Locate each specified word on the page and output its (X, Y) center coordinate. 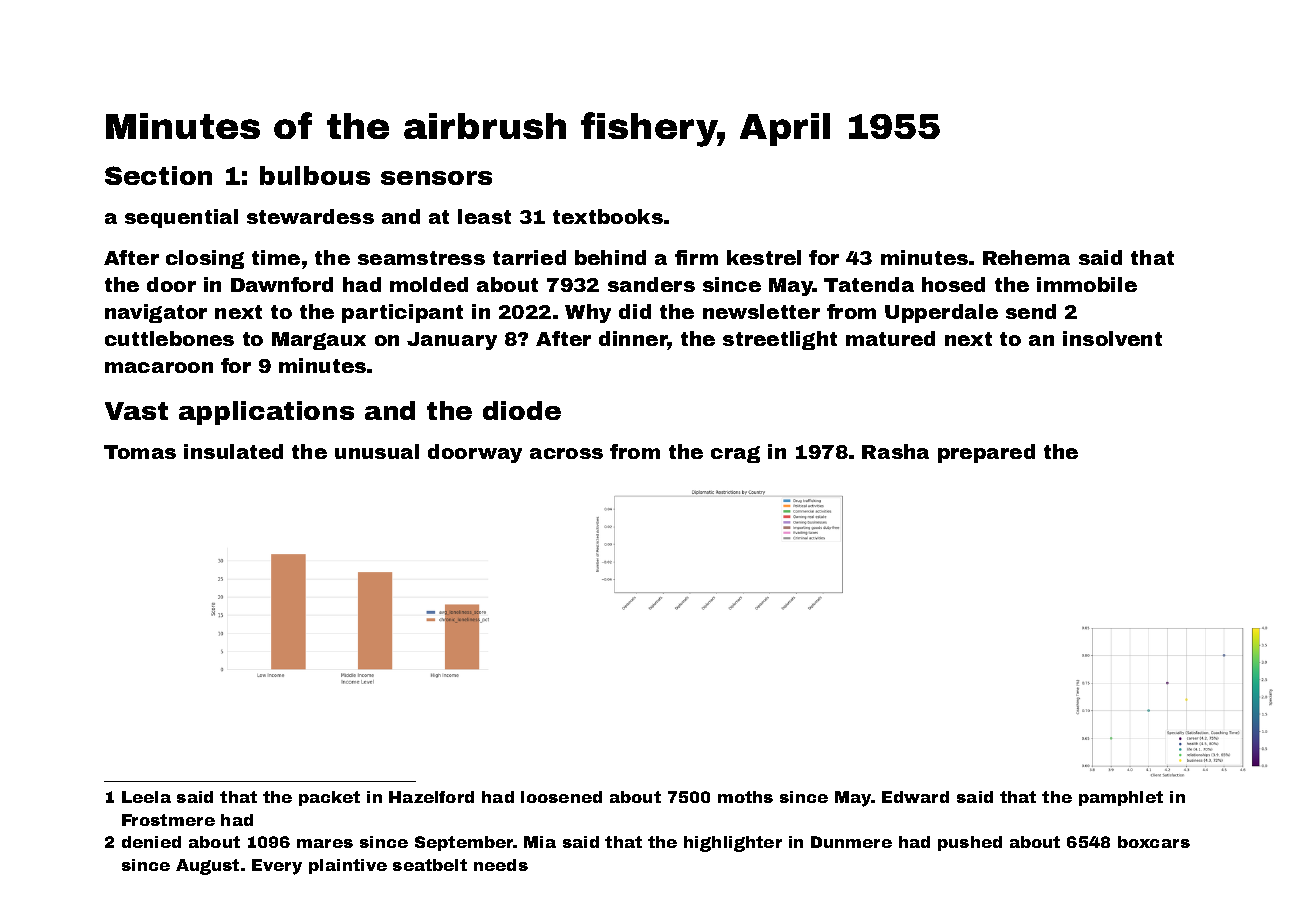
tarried (529, 257)
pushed (970, 843)
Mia (540, 842)
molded (429, 284)
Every (277, 867)
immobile (1087, 284)
